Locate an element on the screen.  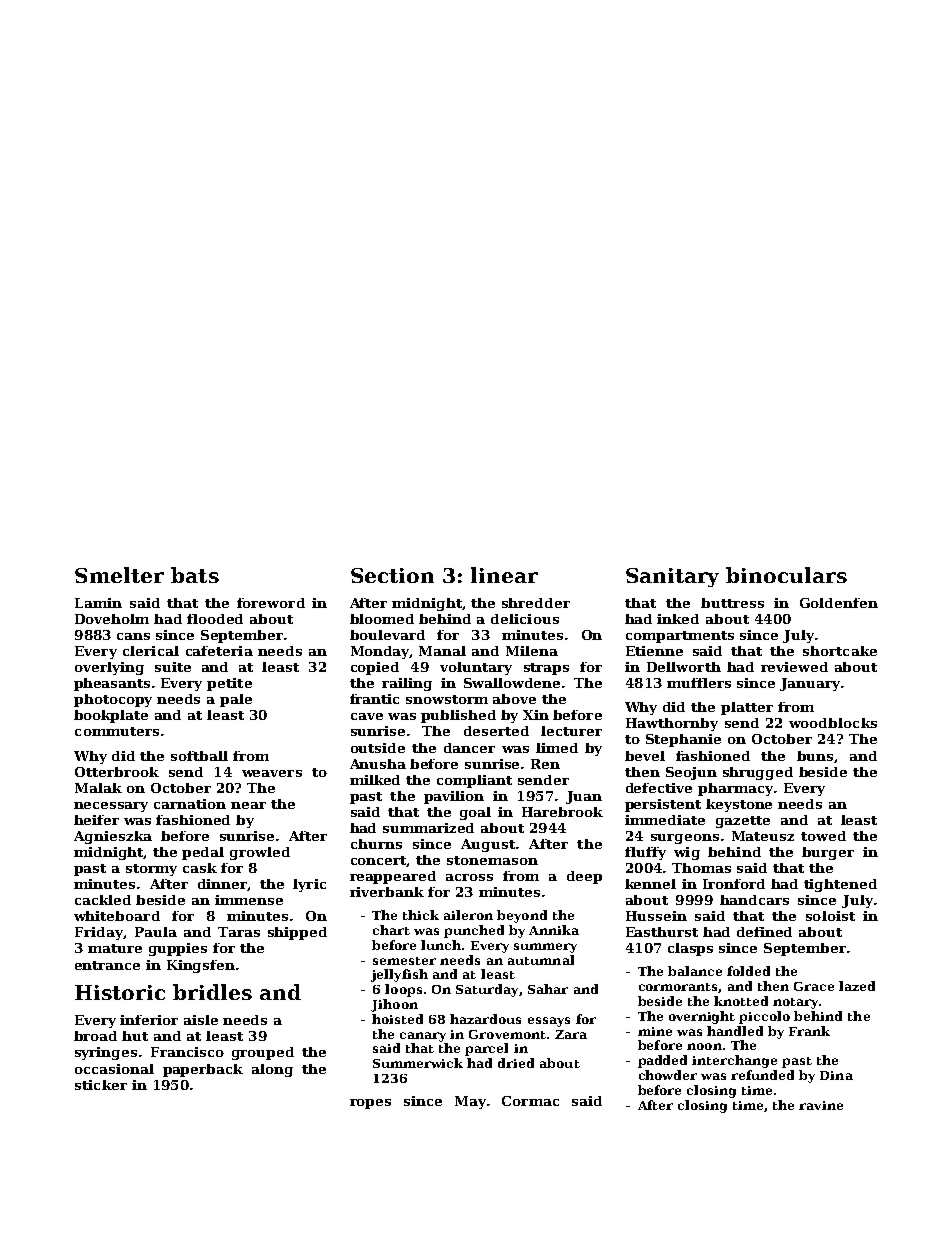
punched is located at coordinates (474, 931).
